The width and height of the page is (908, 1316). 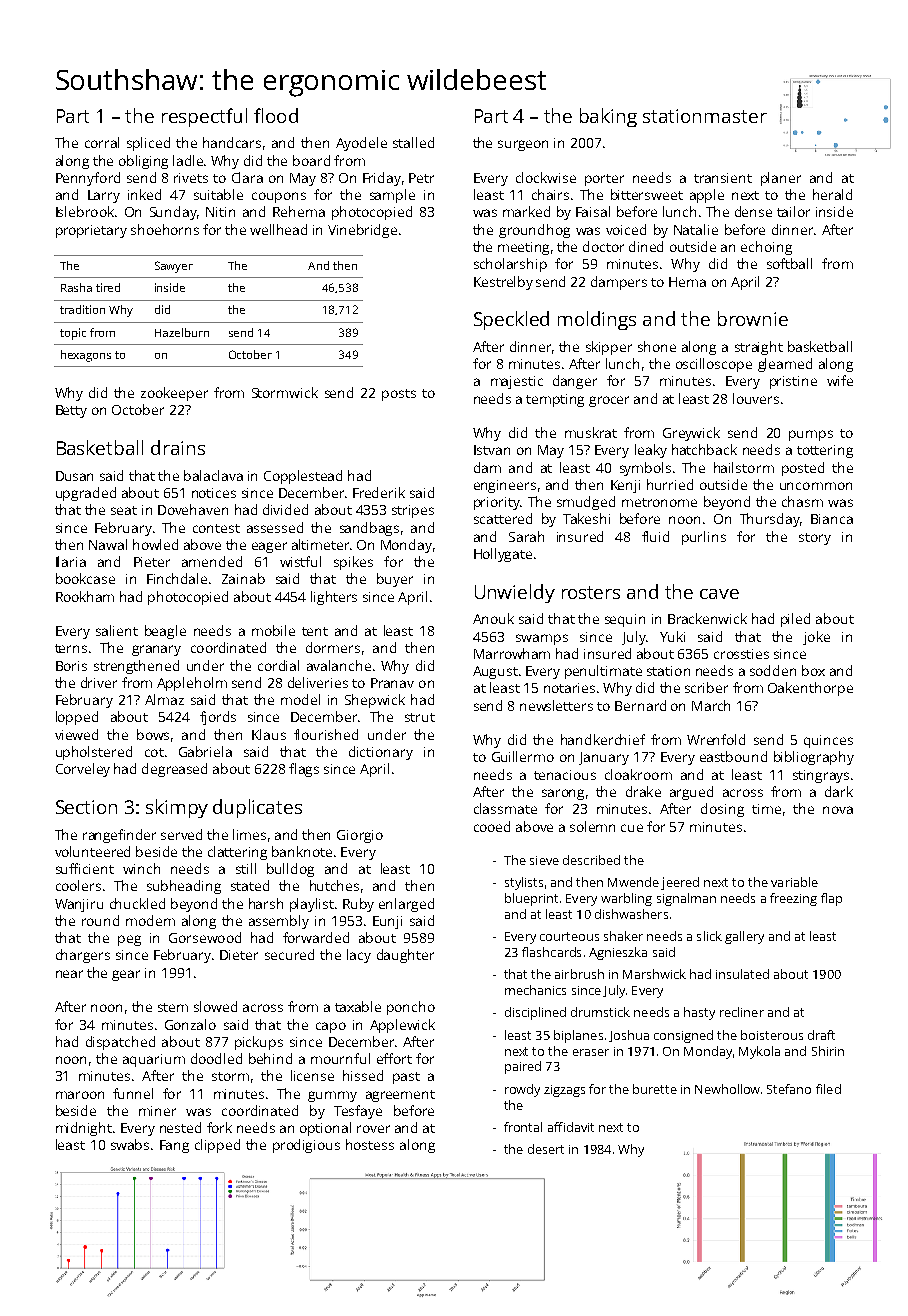 What do you see at coordinates (828, 1089) in the page?
I see `filed` at bounding box center [828, 1089].
